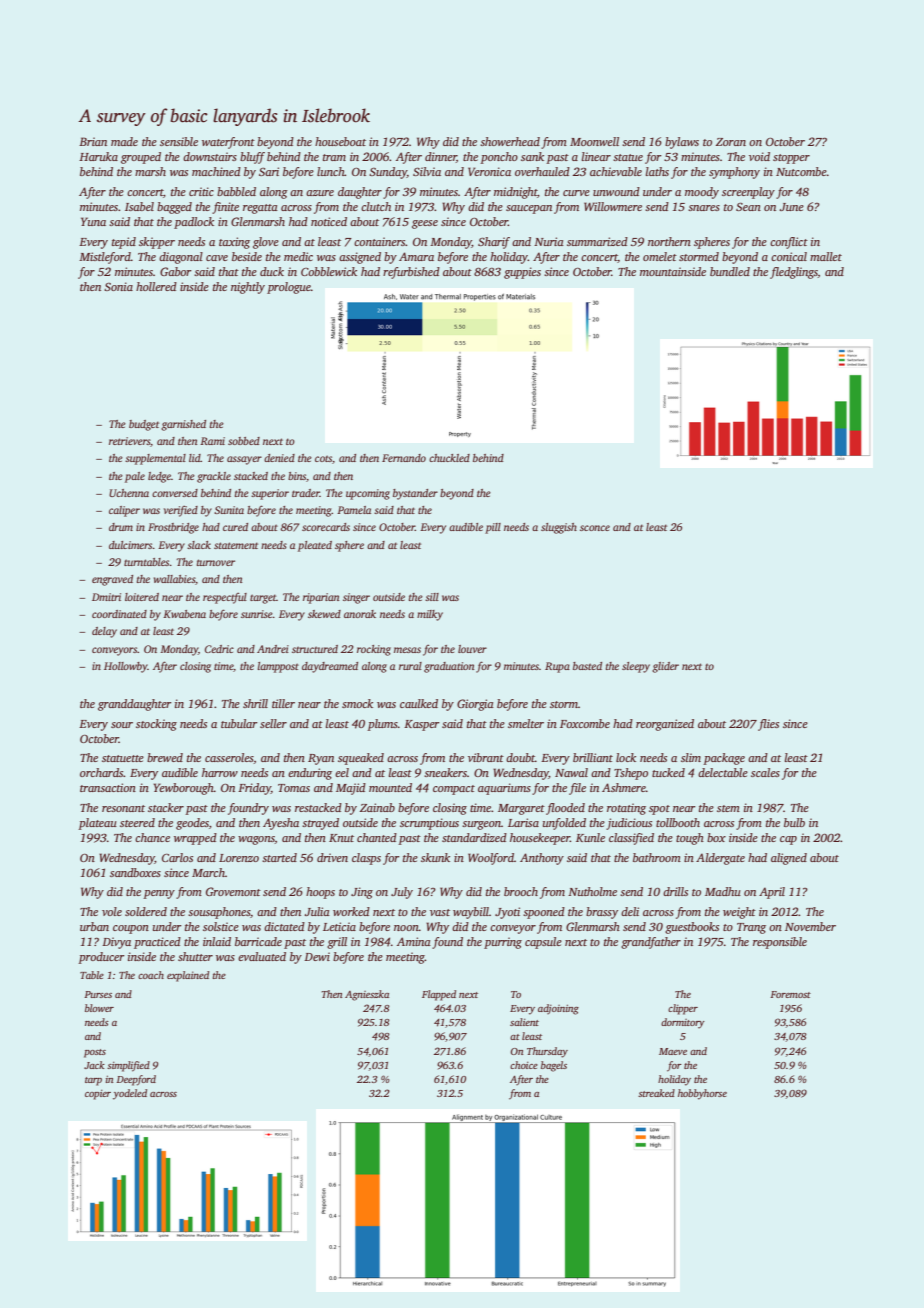 The image size is (924, 1308). I want to click on guppies, so click(522, 273).
